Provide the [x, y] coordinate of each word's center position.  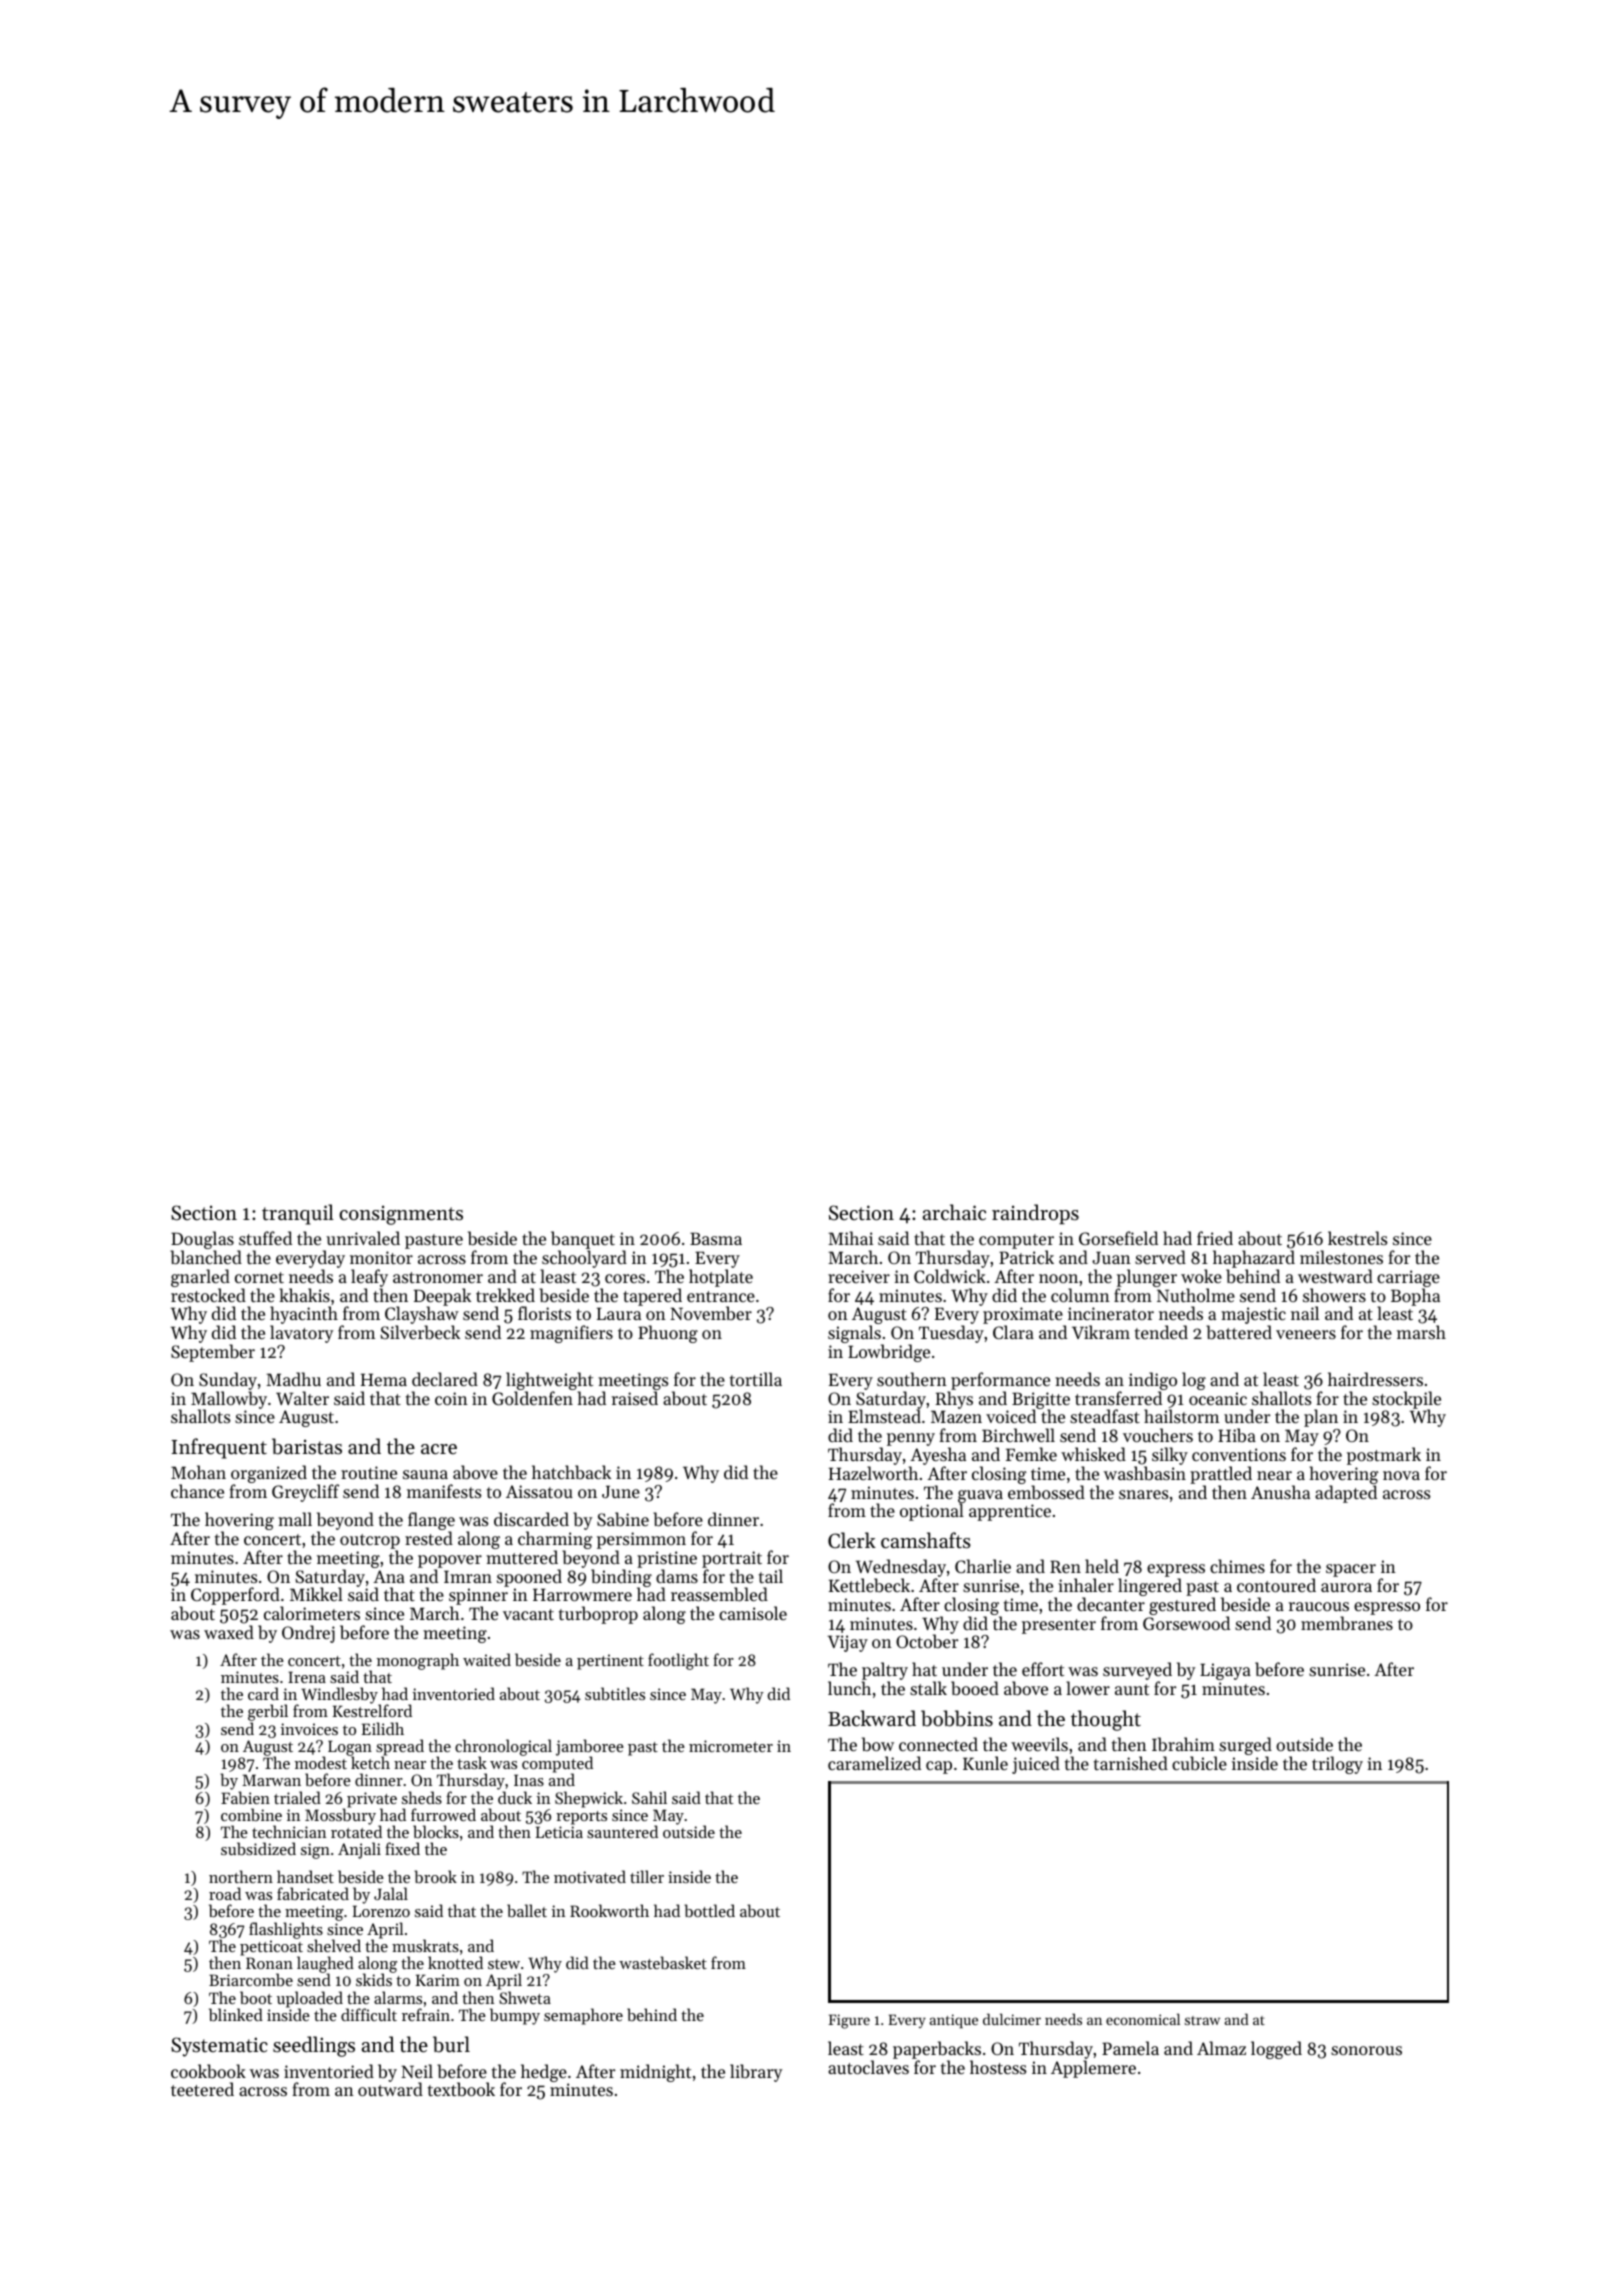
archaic [954, 1212]
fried [1215, 1238]
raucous [1319, 1606]
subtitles [615, 1693]
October [927, 1641]
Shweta [525, 1997]
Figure [849, 2021]
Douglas [202, 1241]
